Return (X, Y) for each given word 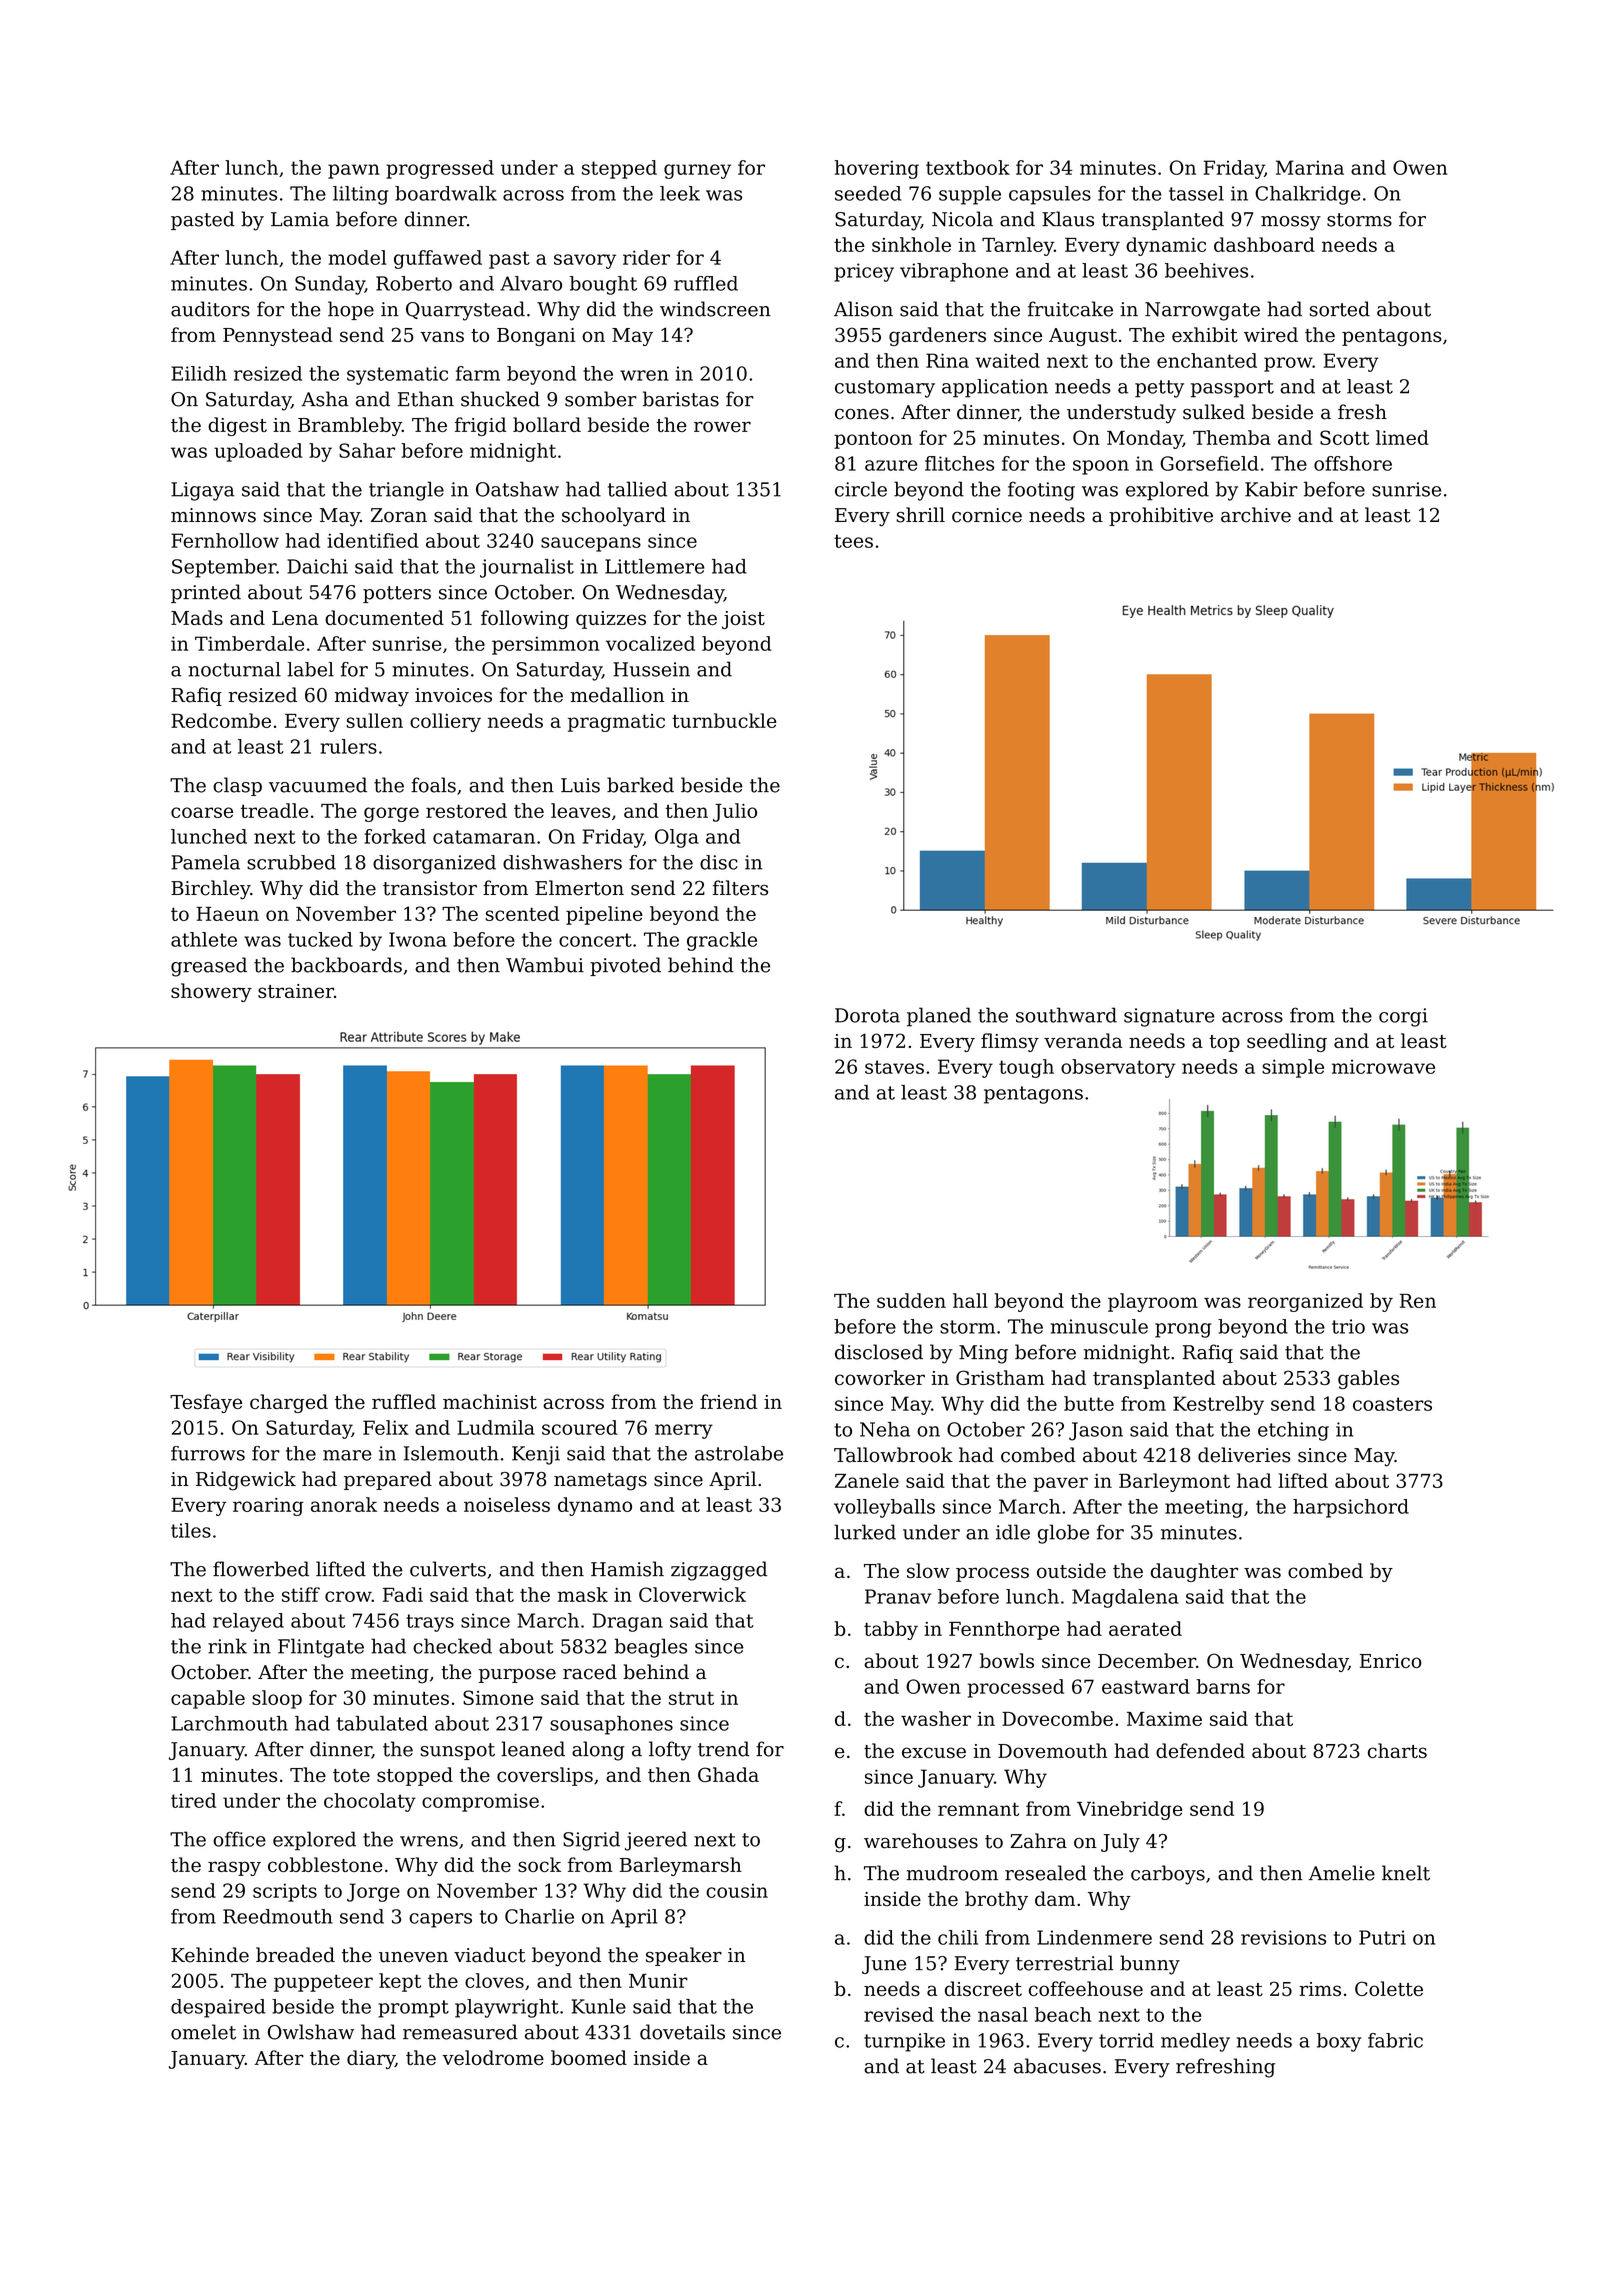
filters (740, 888)
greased (209, 967)
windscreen (715, 309)
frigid (480, 426)
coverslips (545, 1776)
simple (1293, 1068)
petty (1159, 389)
